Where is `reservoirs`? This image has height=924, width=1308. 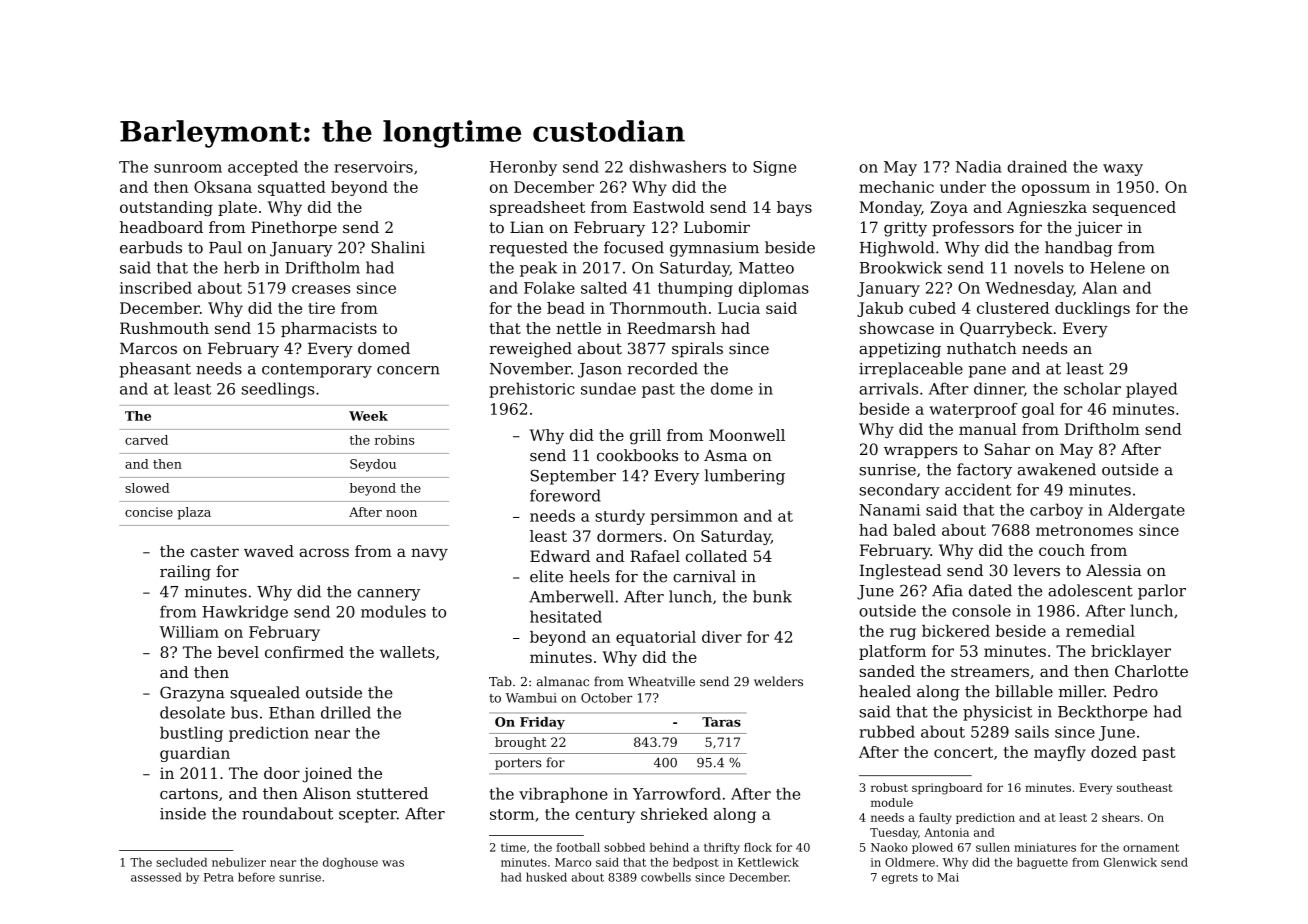 reservoirs is located at coordinates (373, 167).
